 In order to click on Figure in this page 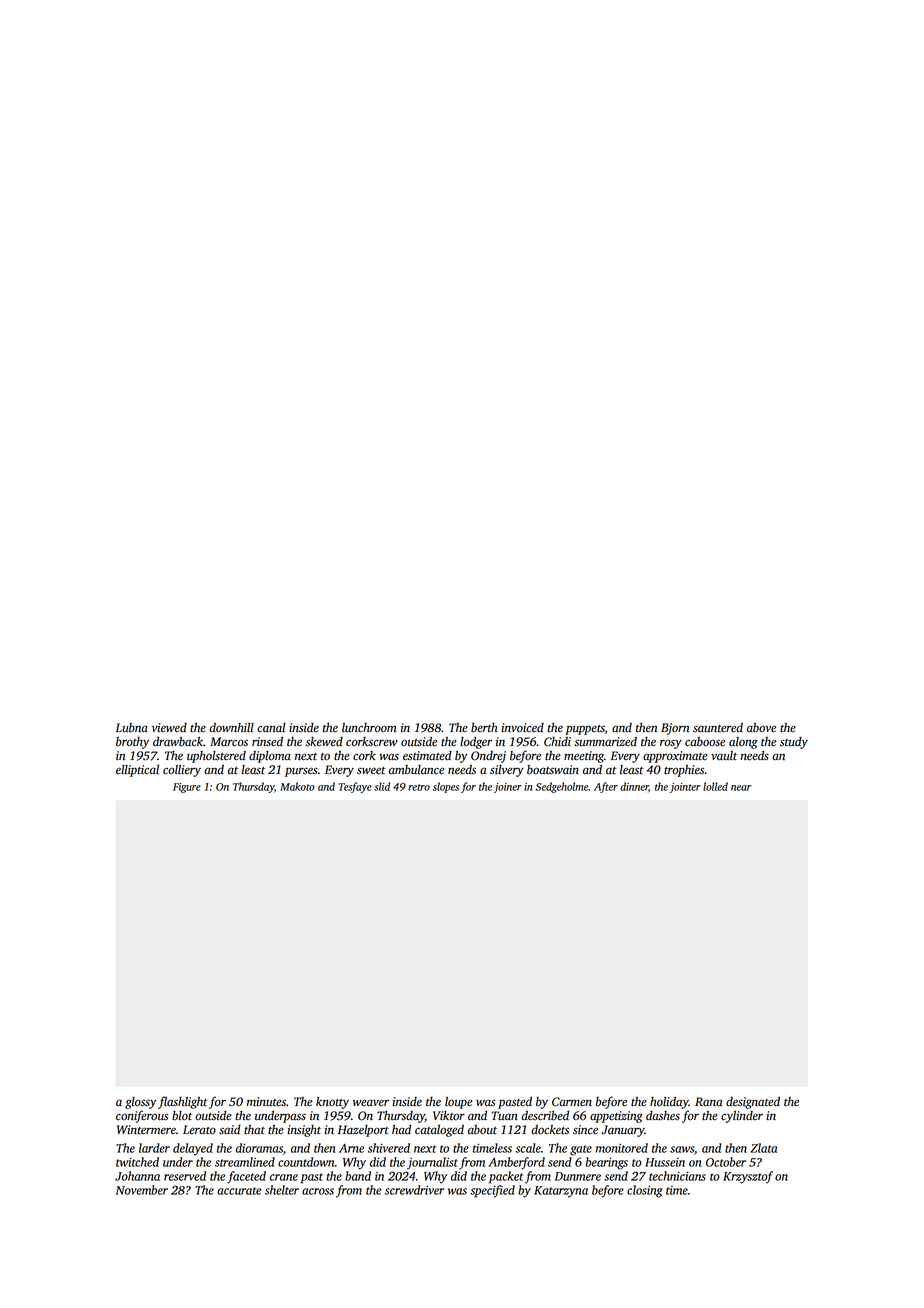, I will do `click(187, 788)`.
